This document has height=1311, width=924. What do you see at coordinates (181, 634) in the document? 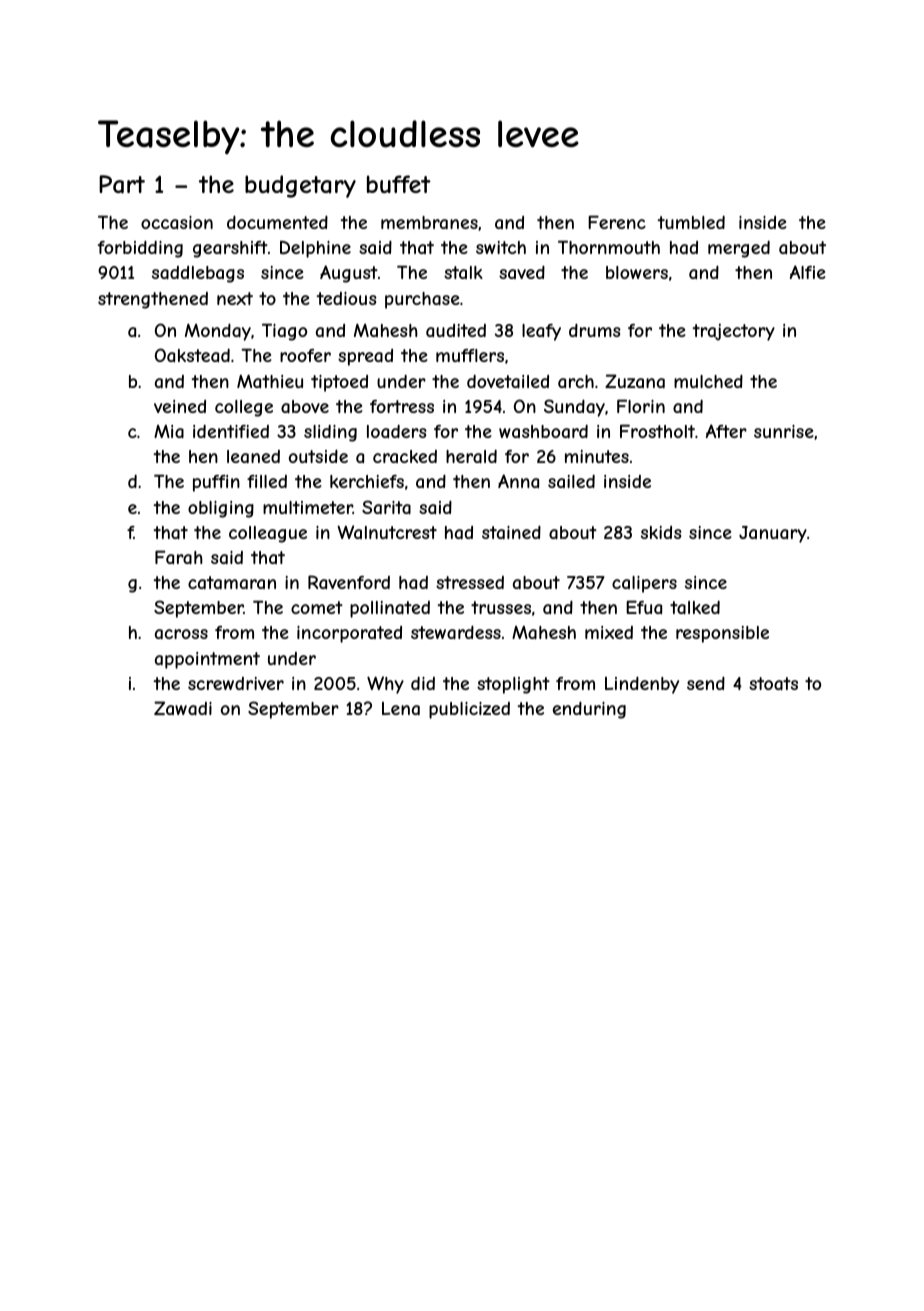
I see `across` at bounding box center [181, 634].
